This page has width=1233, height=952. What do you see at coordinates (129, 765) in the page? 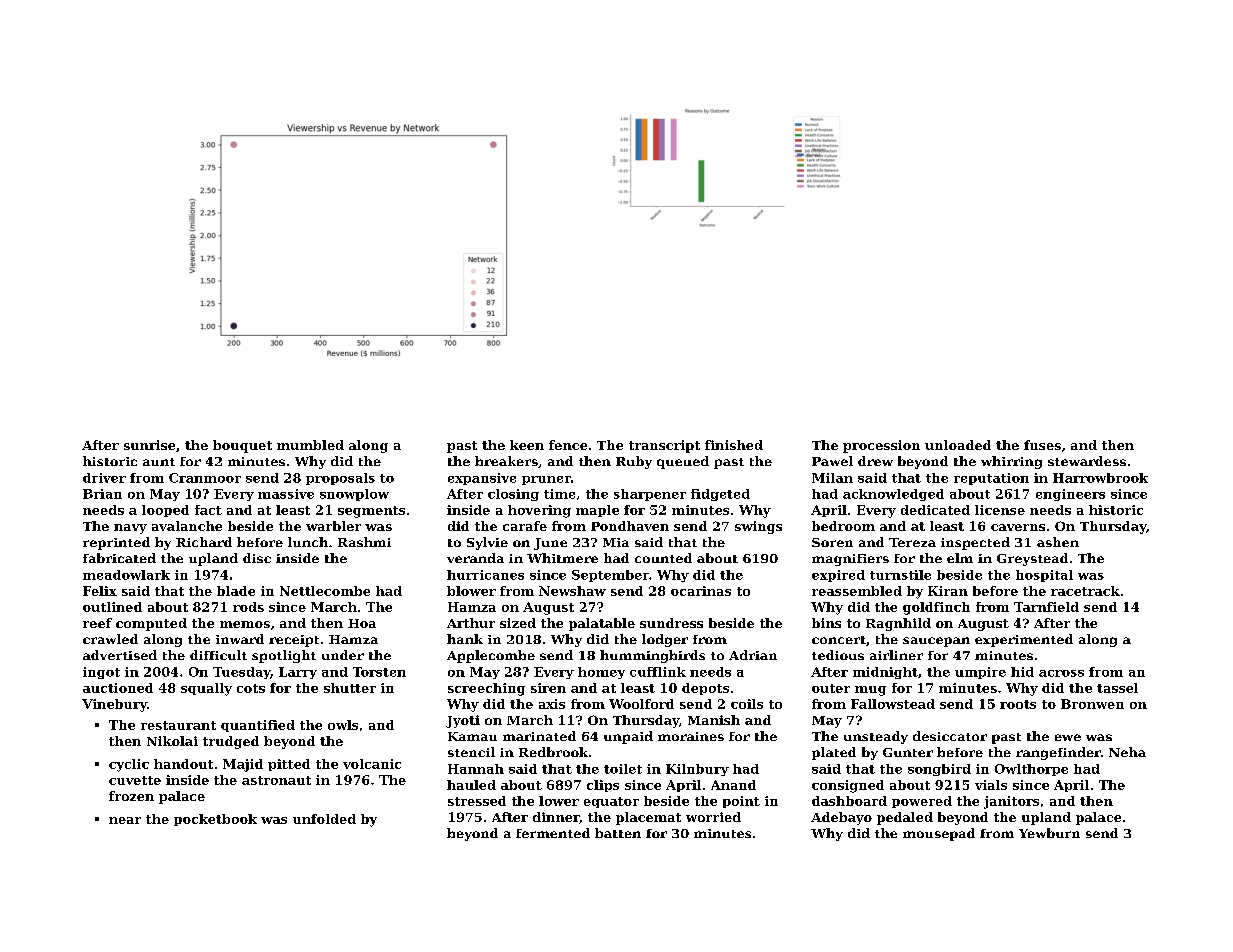
I see `cyclic` at bounding box center [129, 765].
